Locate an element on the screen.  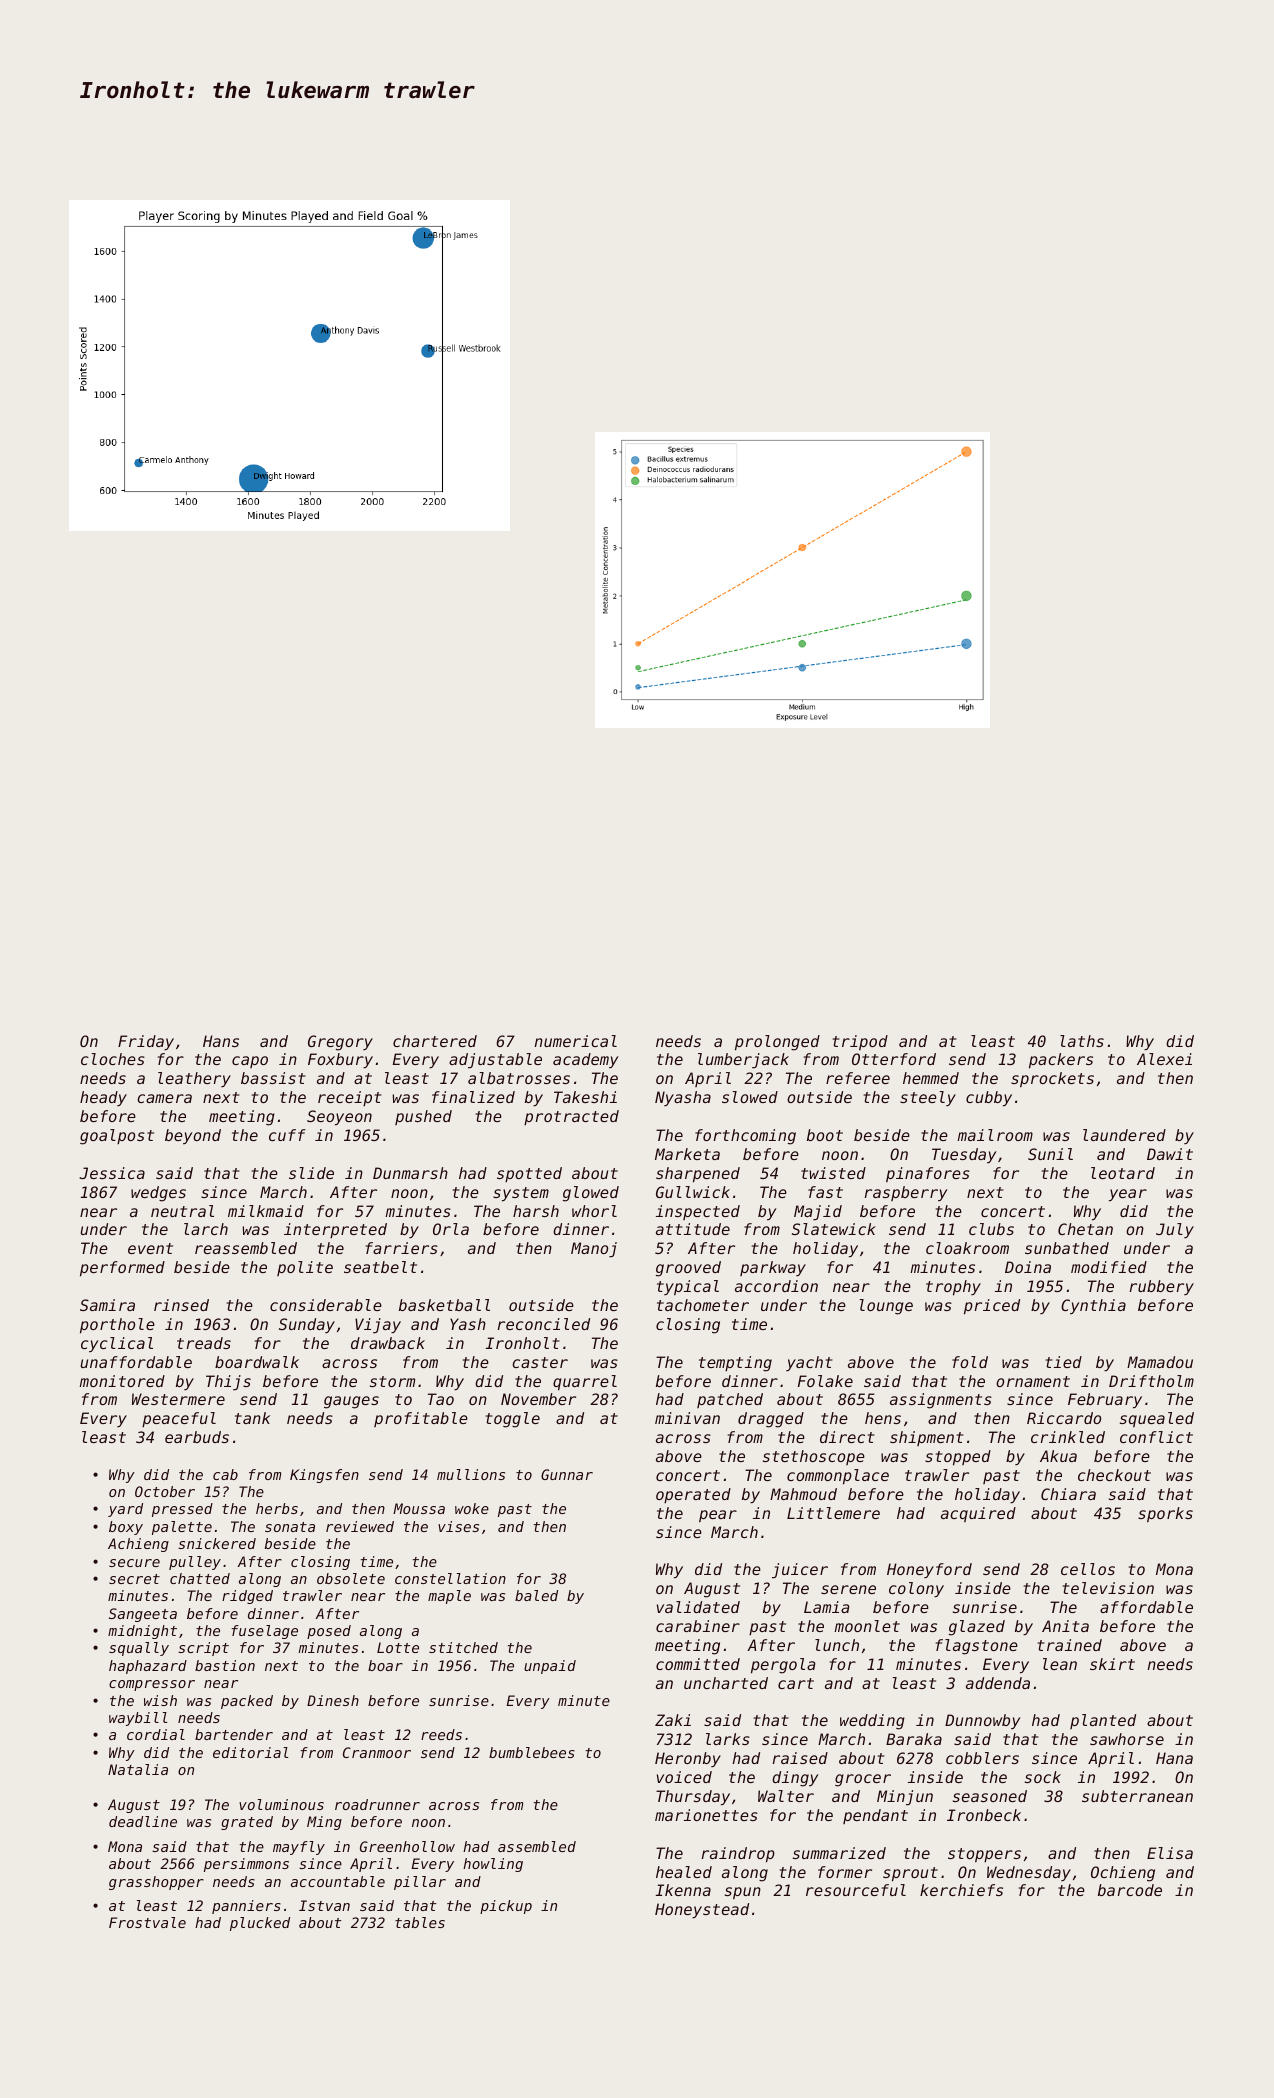
Kingsfen is located at coordinates (324, 1476).
